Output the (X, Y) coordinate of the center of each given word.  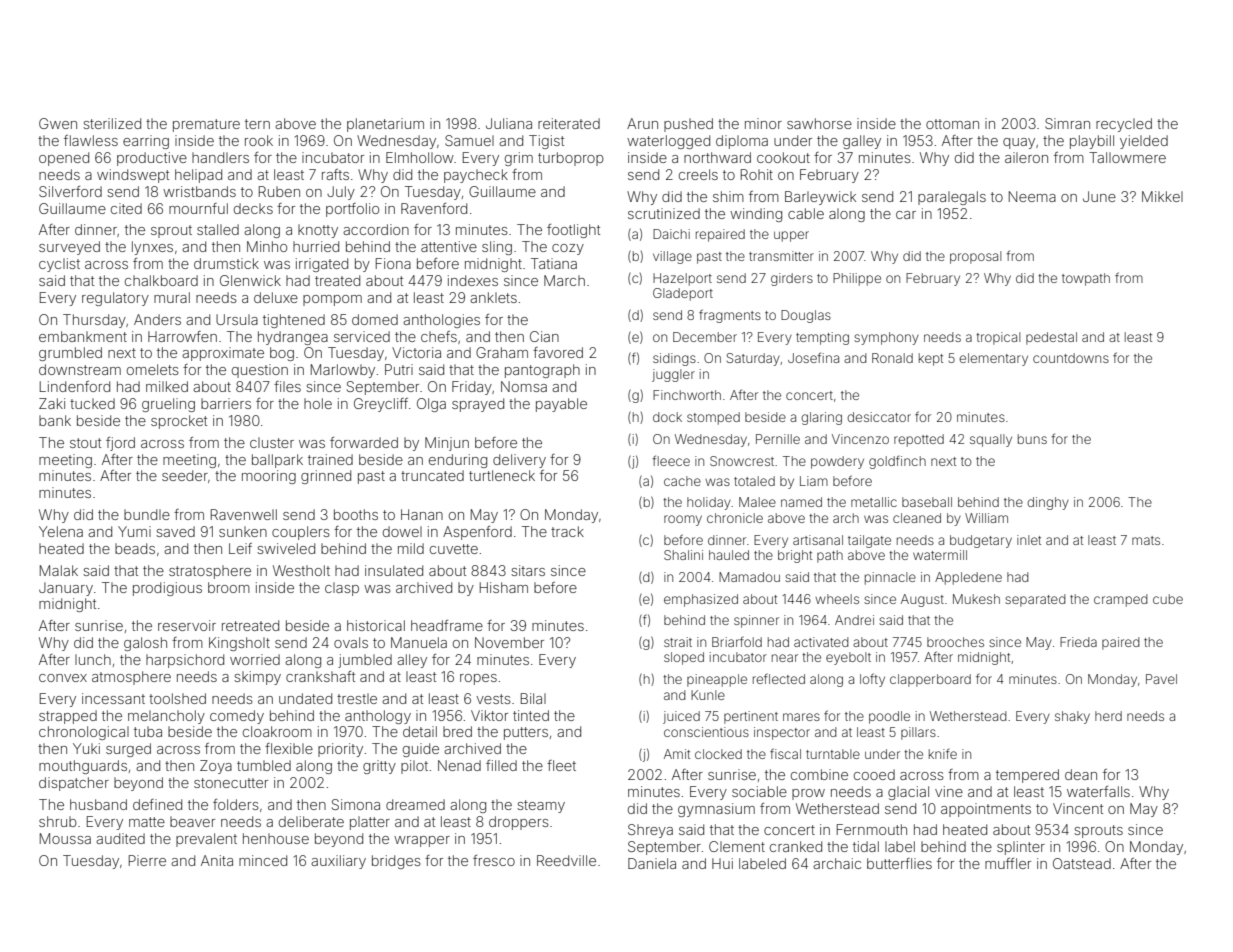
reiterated (569, 123)
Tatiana (554, 263)
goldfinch (897, 462)
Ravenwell (244, 514)
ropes (478, 679)
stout (85, 443)
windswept (133, 176)
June (1099, 196)
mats (1146, 540)
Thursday (94, 321)
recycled (1124, 125)
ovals (351, 642)
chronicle (735, 518)
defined (157, 804)
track (567, 531)
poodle (889, 717)
